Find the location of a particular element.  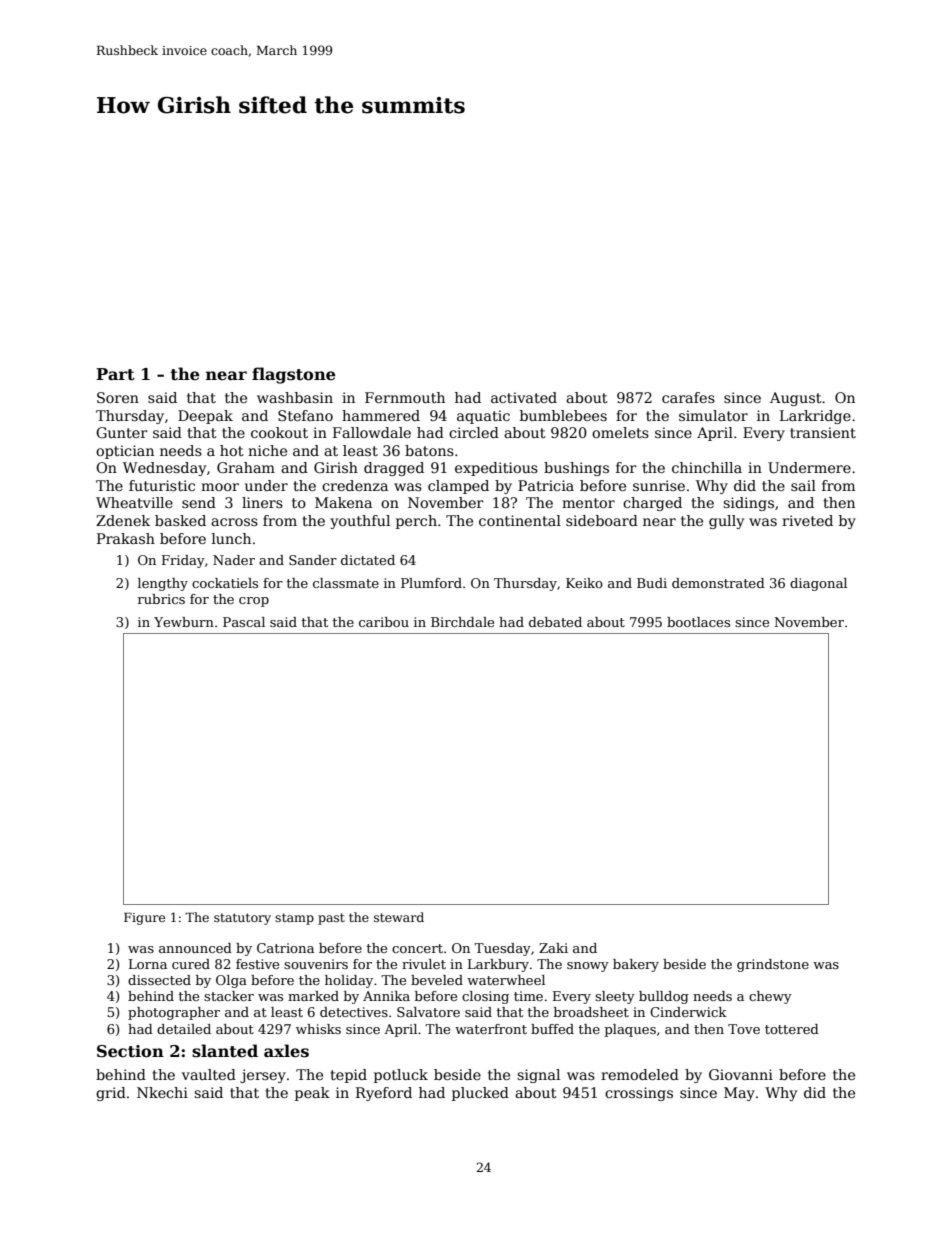

Budi is located at coordinates (652, 583).
